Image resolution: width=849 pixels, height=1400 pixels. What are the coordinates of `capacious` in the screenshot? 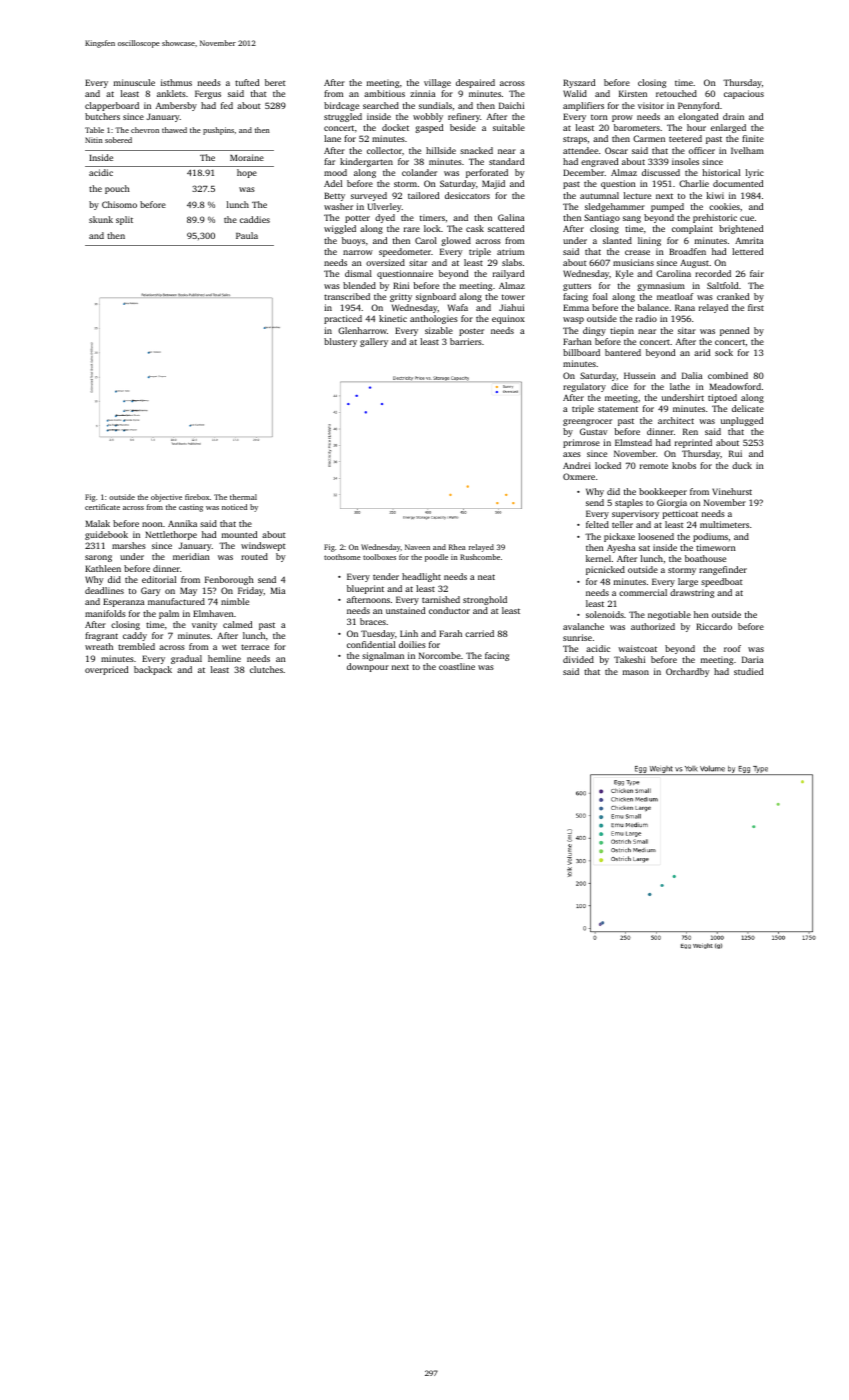 It's located at (744, 94).
